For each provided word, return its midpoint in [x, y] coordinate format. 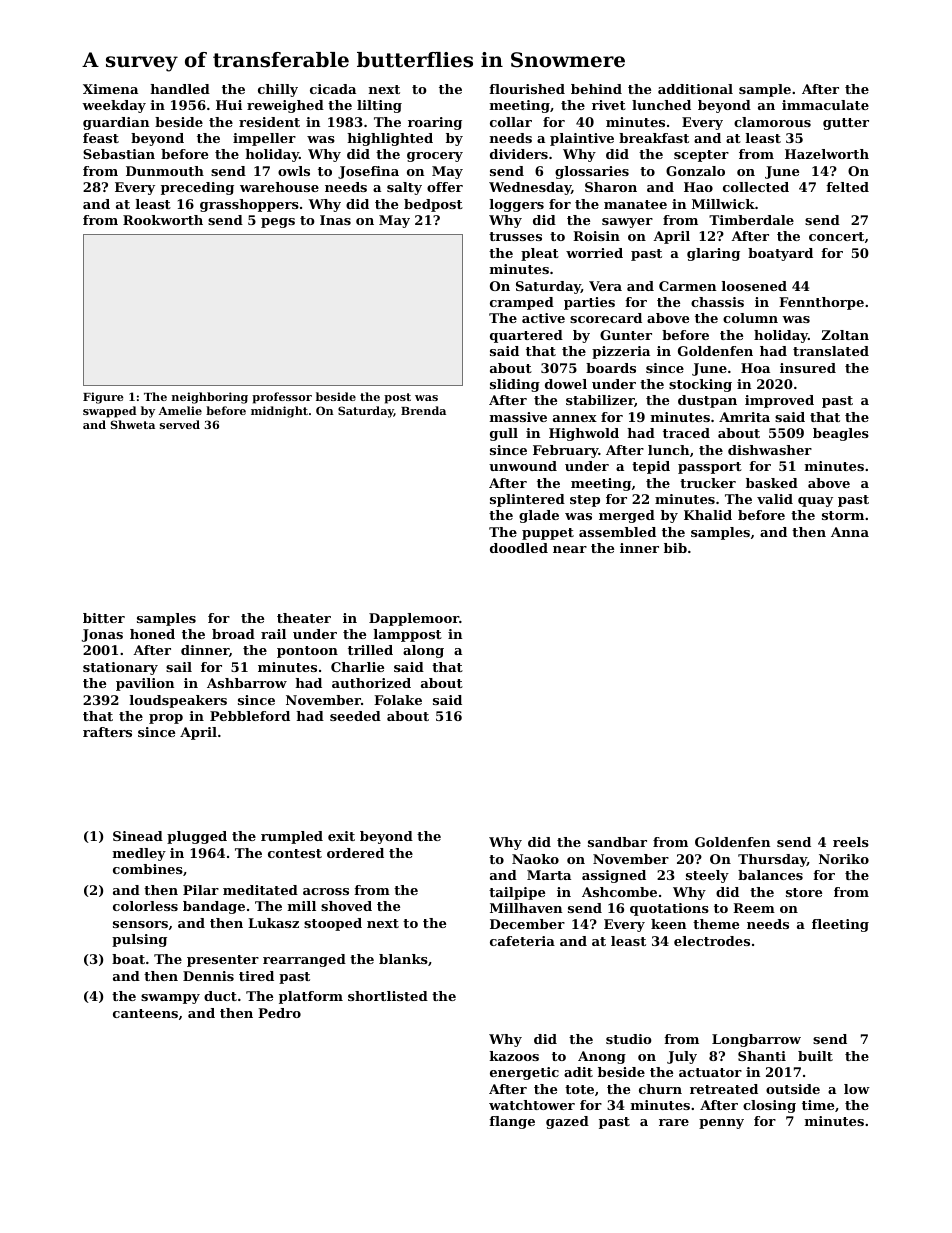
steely [707, 876]
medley [139, 854]
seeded [355, 716]
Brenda [423, 410]
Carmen [687, 286]
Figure [103, 398]
